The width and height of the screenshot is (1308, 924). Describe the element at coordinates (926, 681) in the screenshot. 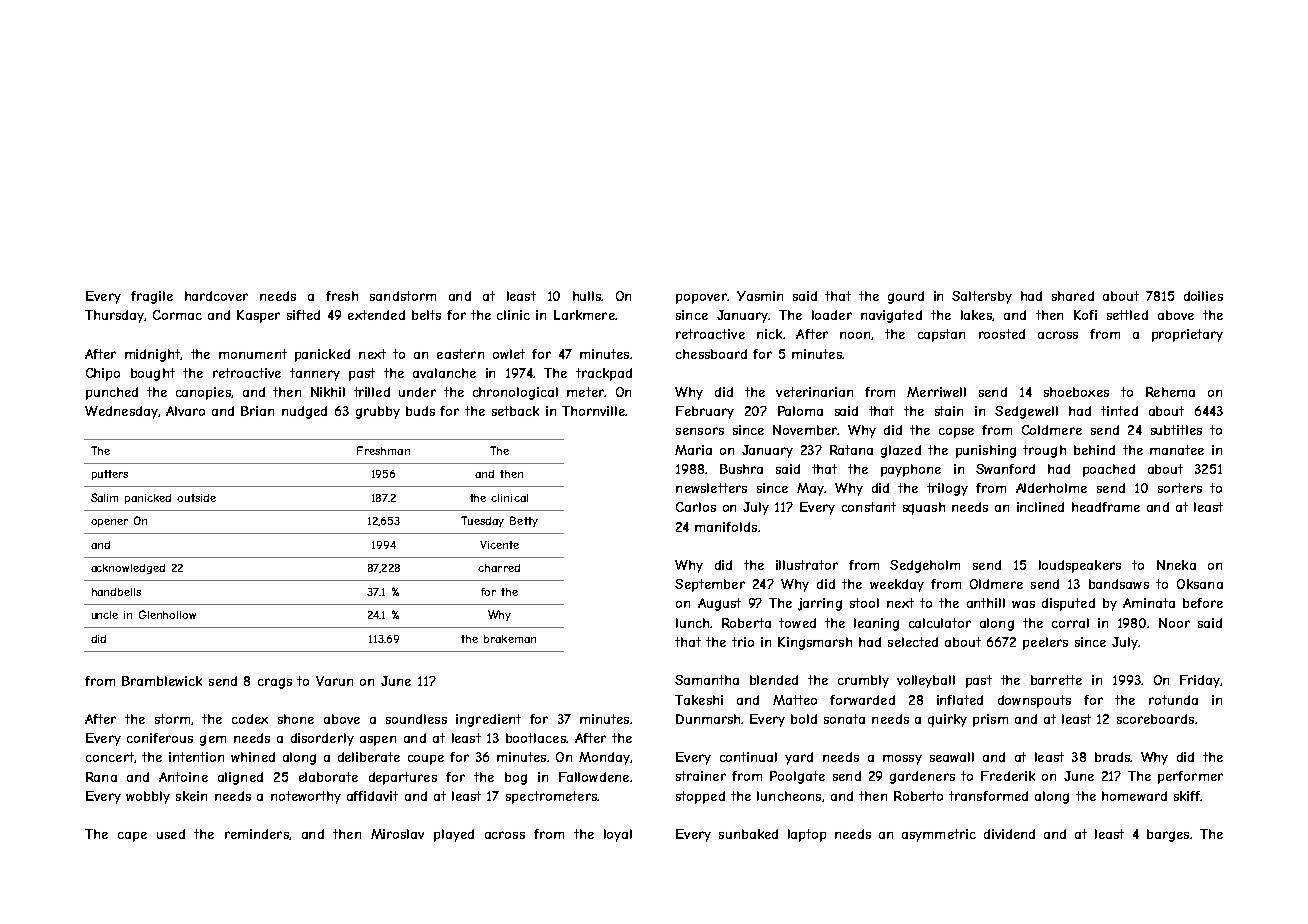

I see `volleyball` at that location.
